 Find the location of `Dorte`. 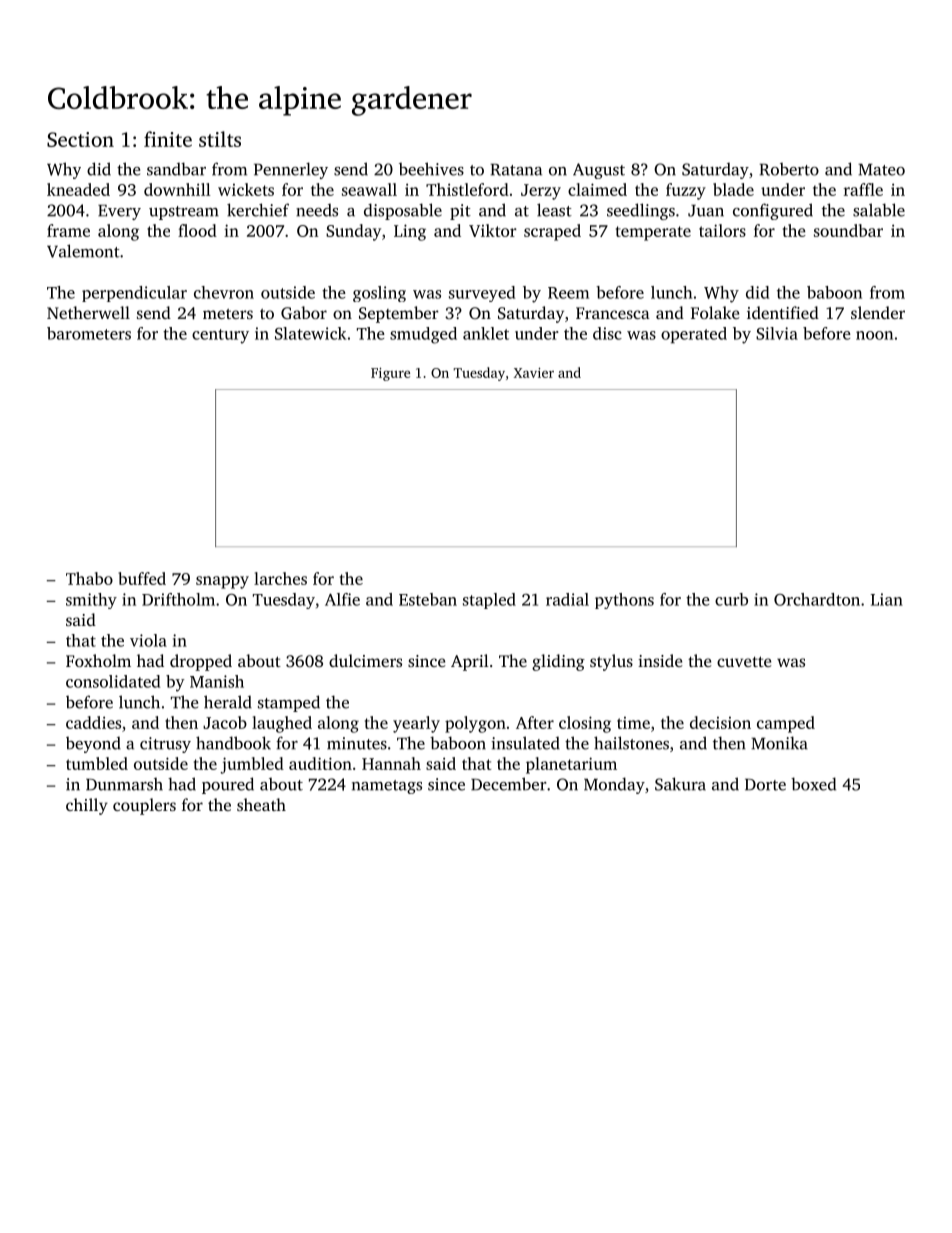

Dorte is located at coordinates (765, 785).
